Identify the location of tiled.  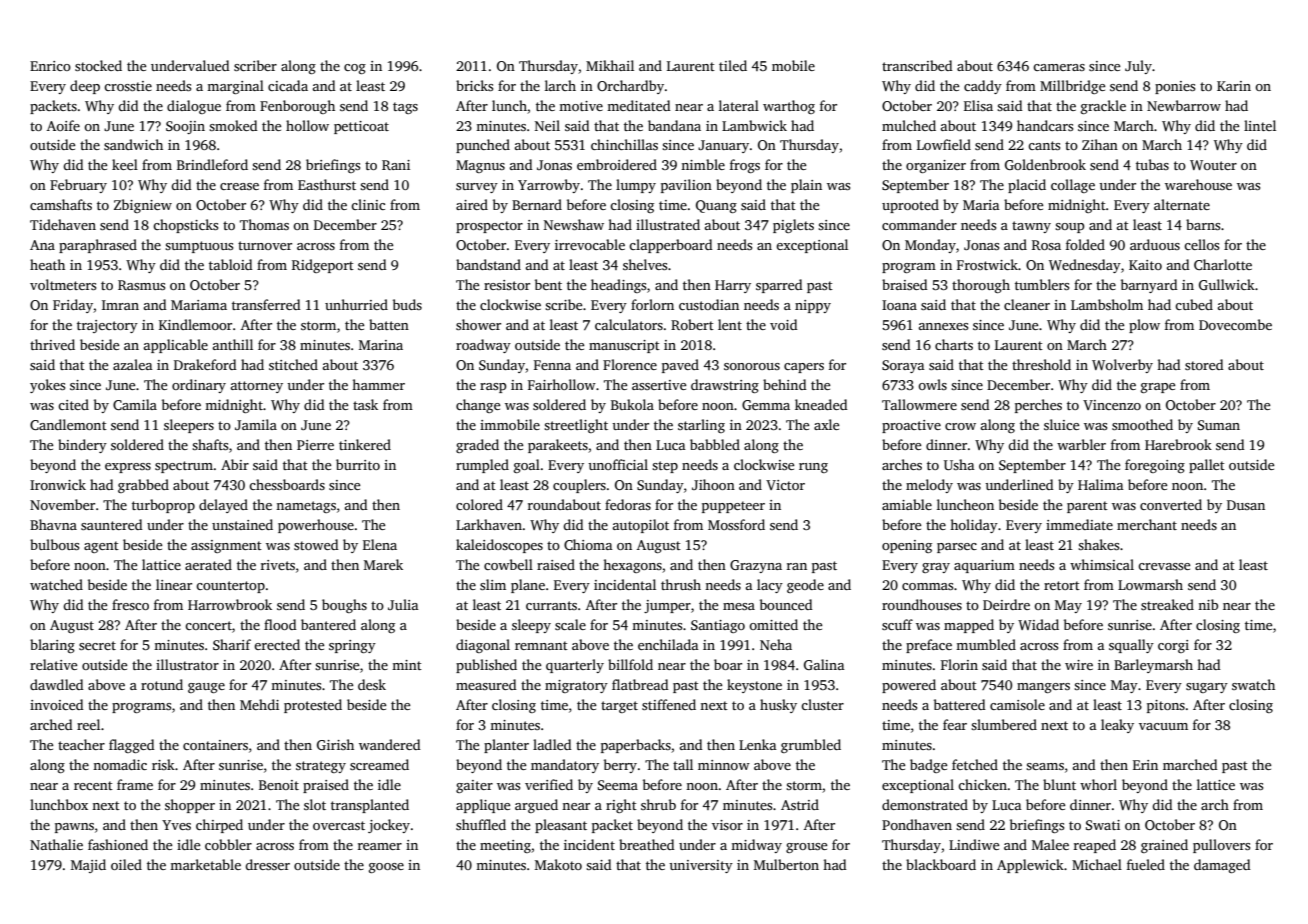
(733, 65).
